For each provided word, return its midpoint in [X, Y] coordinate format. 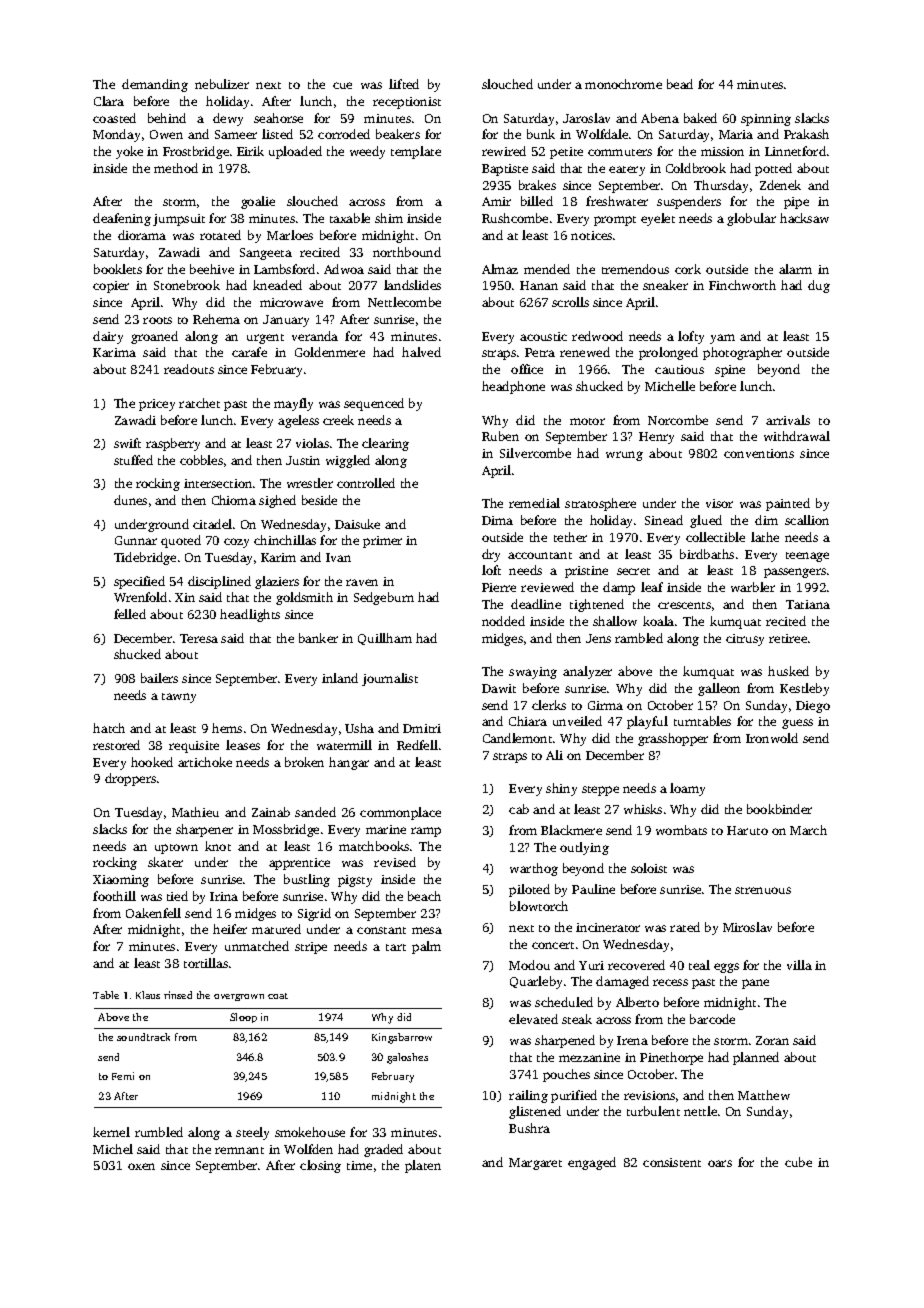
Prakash [806, 134]
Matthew [764, 1095]
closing [320, 1166]
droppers [130, 779]
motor [587, 421]
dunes [130, 500]
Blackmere [571, 830]
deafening [122, 219]
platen [423, 1166]
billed [537, 201]
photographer [742, 353]
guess [797, 724]
